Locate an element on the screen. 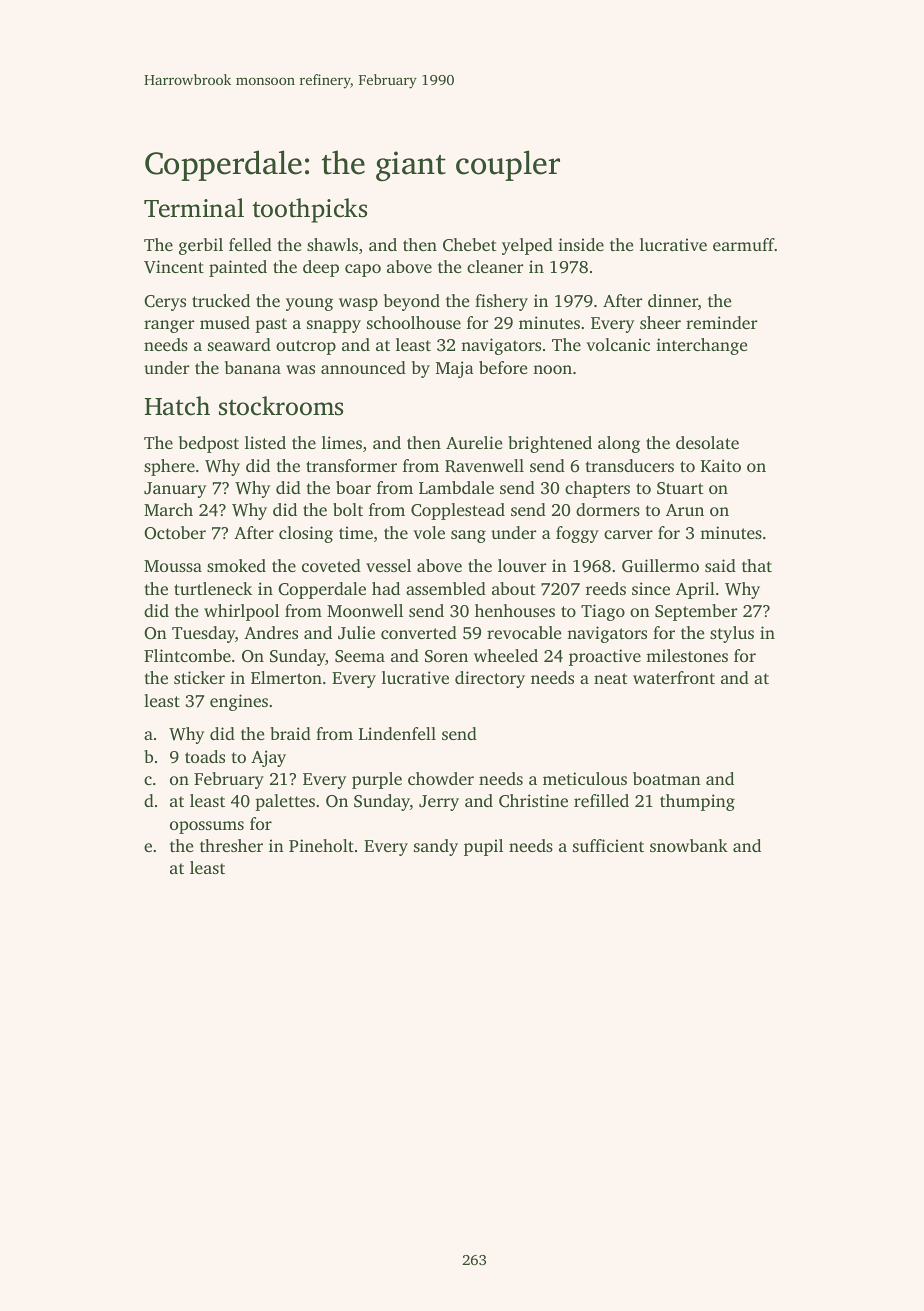 The width and height of the screenshot is (924, 1311). Andres is located at coordinates (271, 632).
